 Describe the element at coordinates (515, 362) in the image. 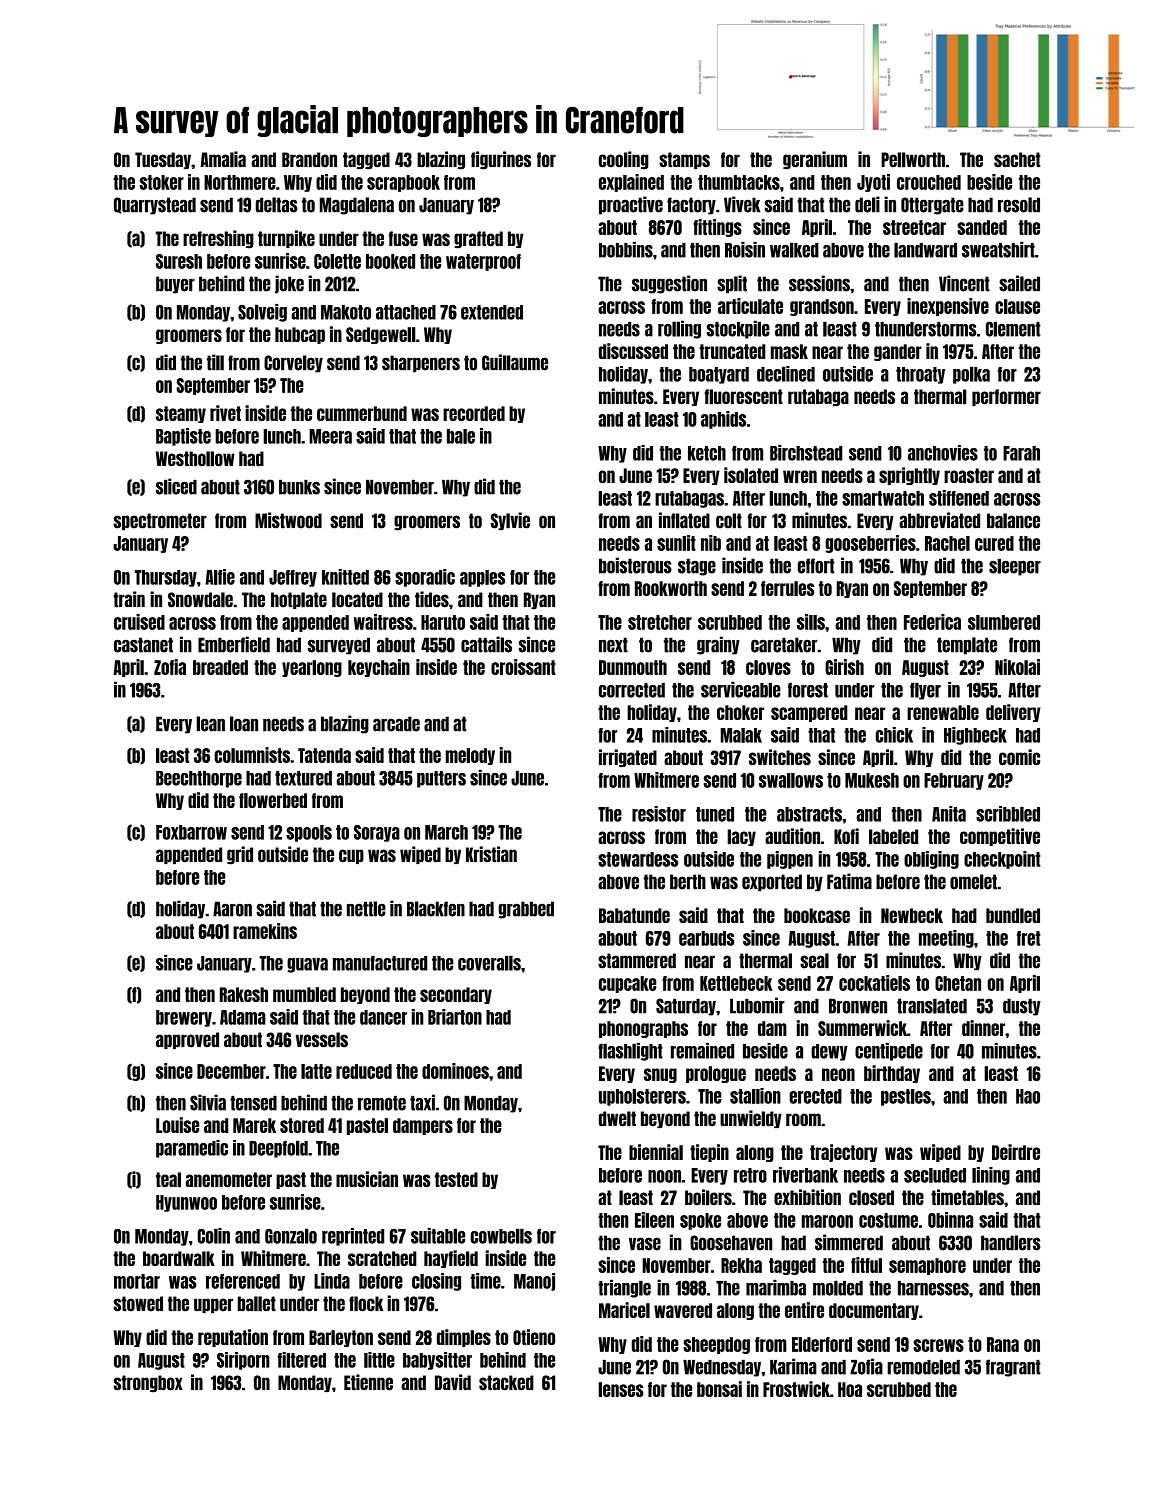

I see `Guillaume` at that location.
